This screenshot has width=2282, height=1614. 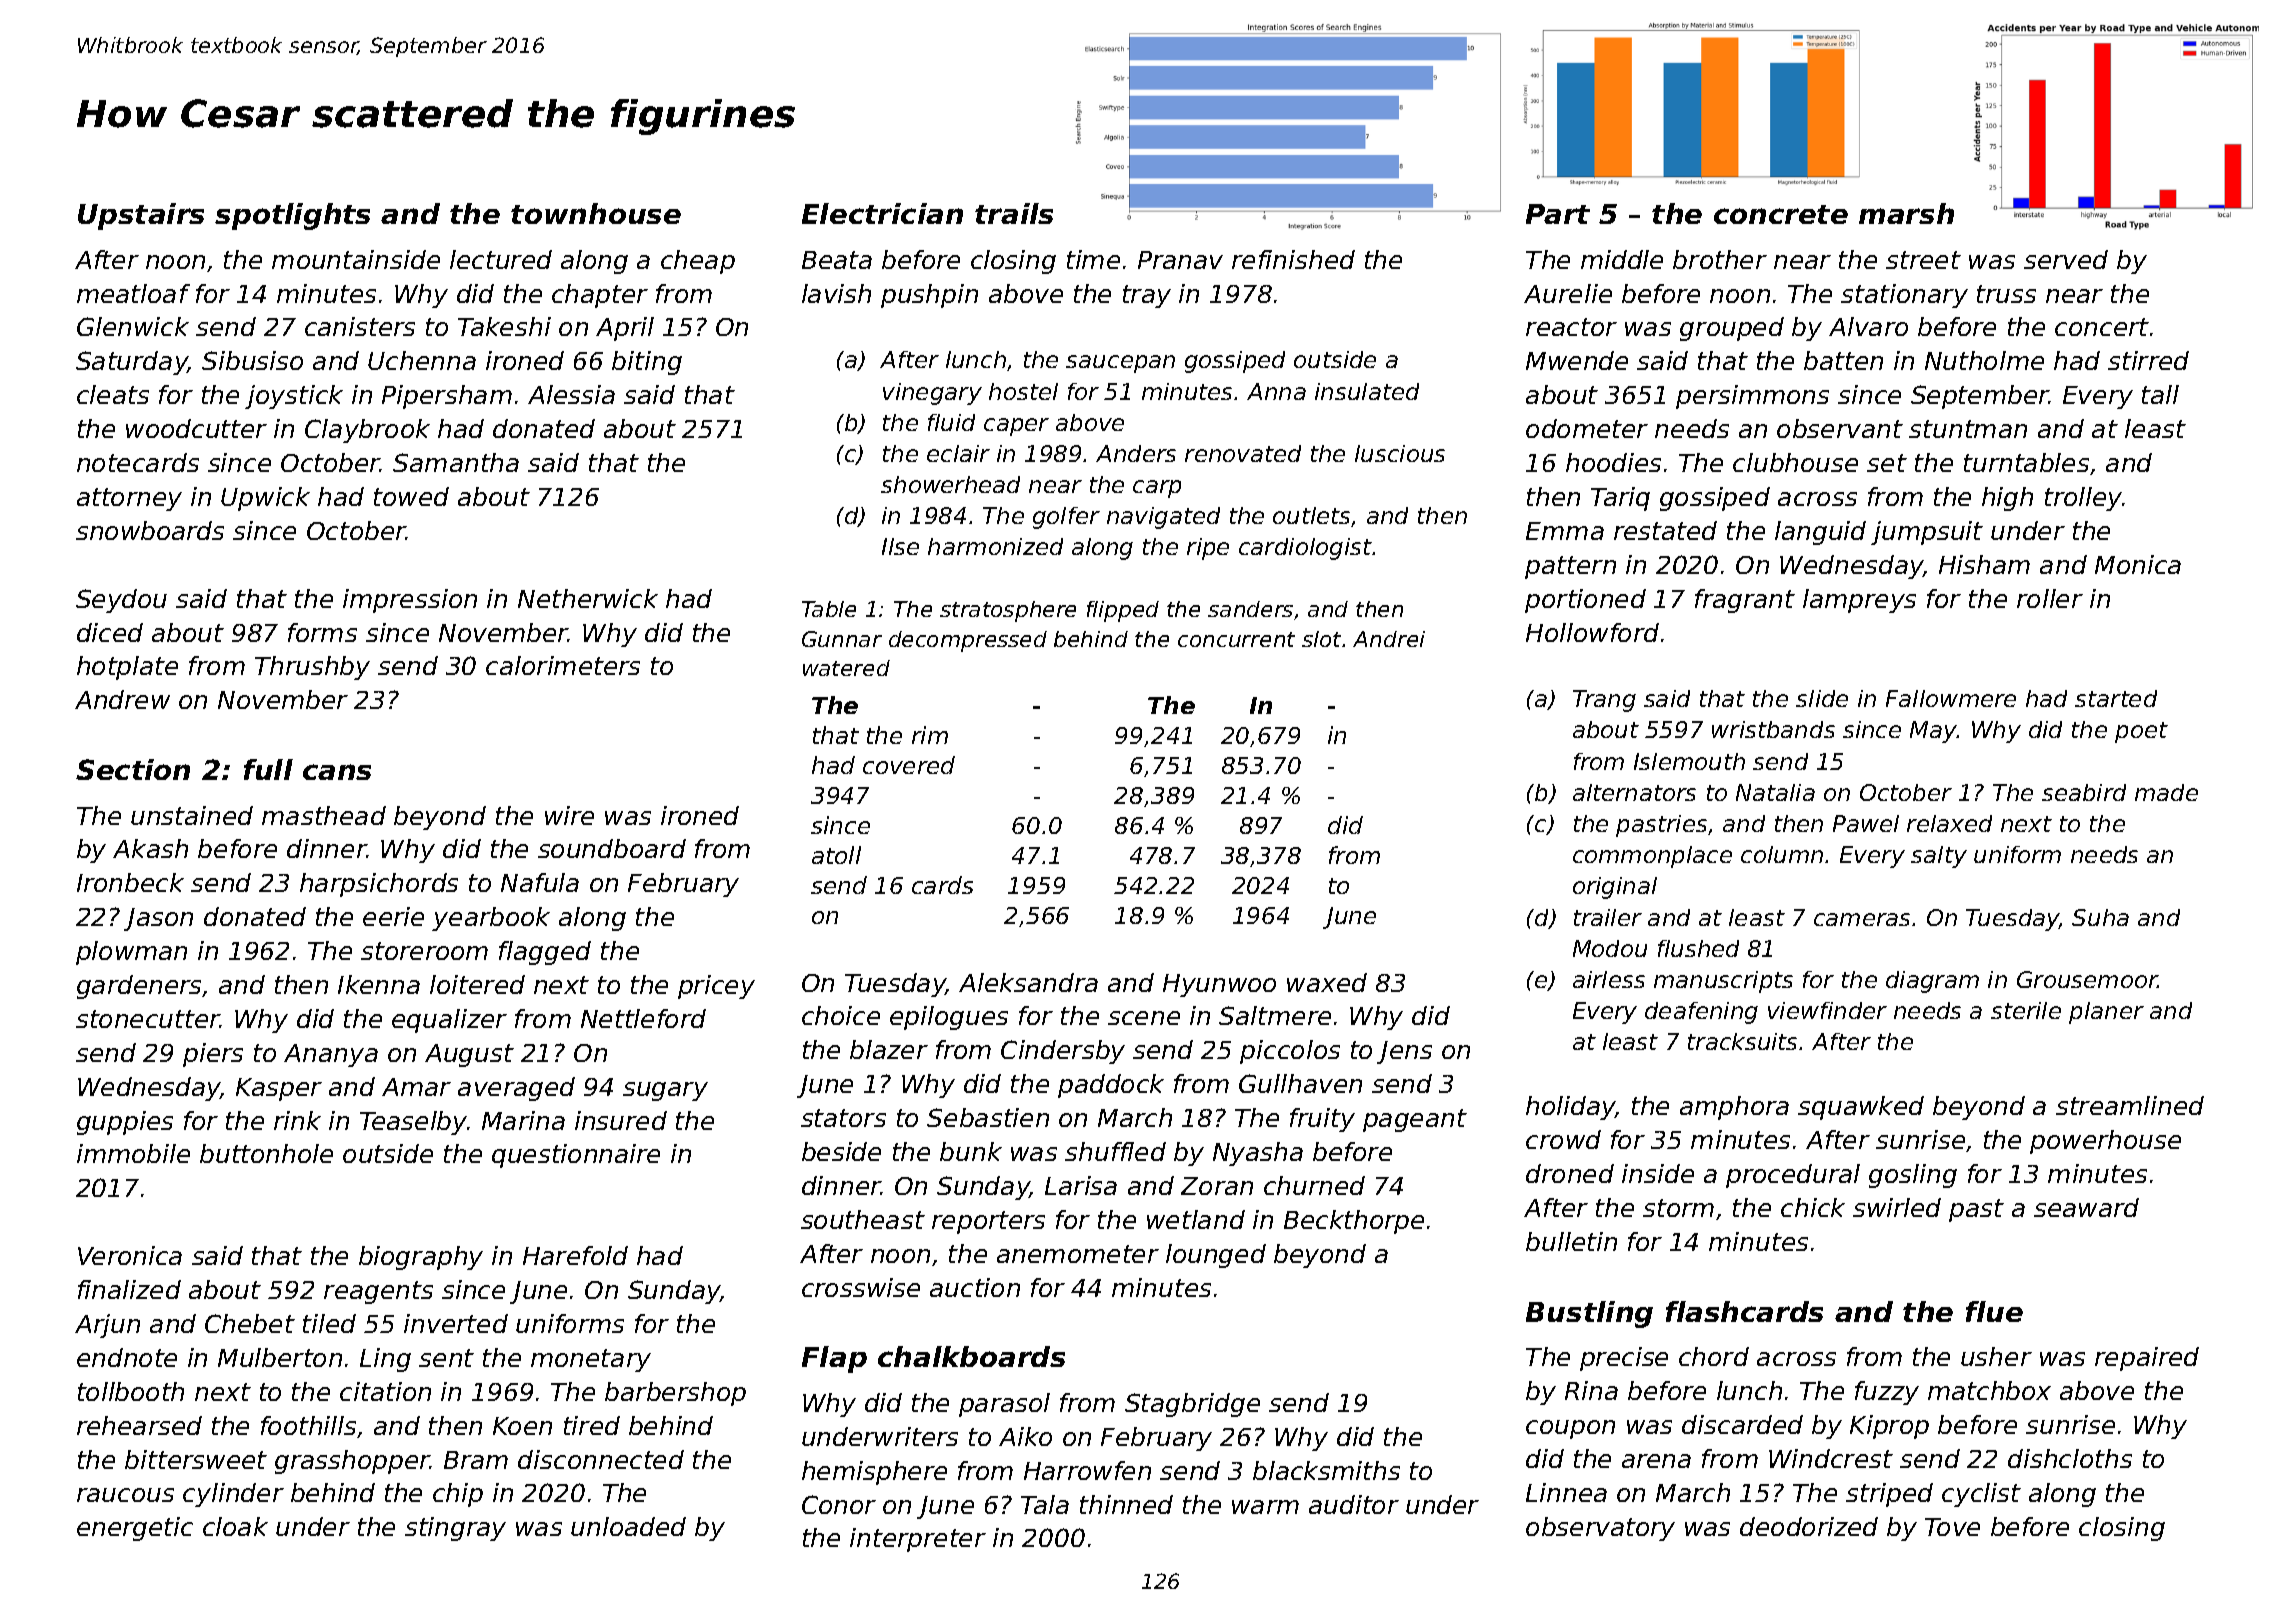 I want to click on observatory, so click(x=1600, y=1529).
